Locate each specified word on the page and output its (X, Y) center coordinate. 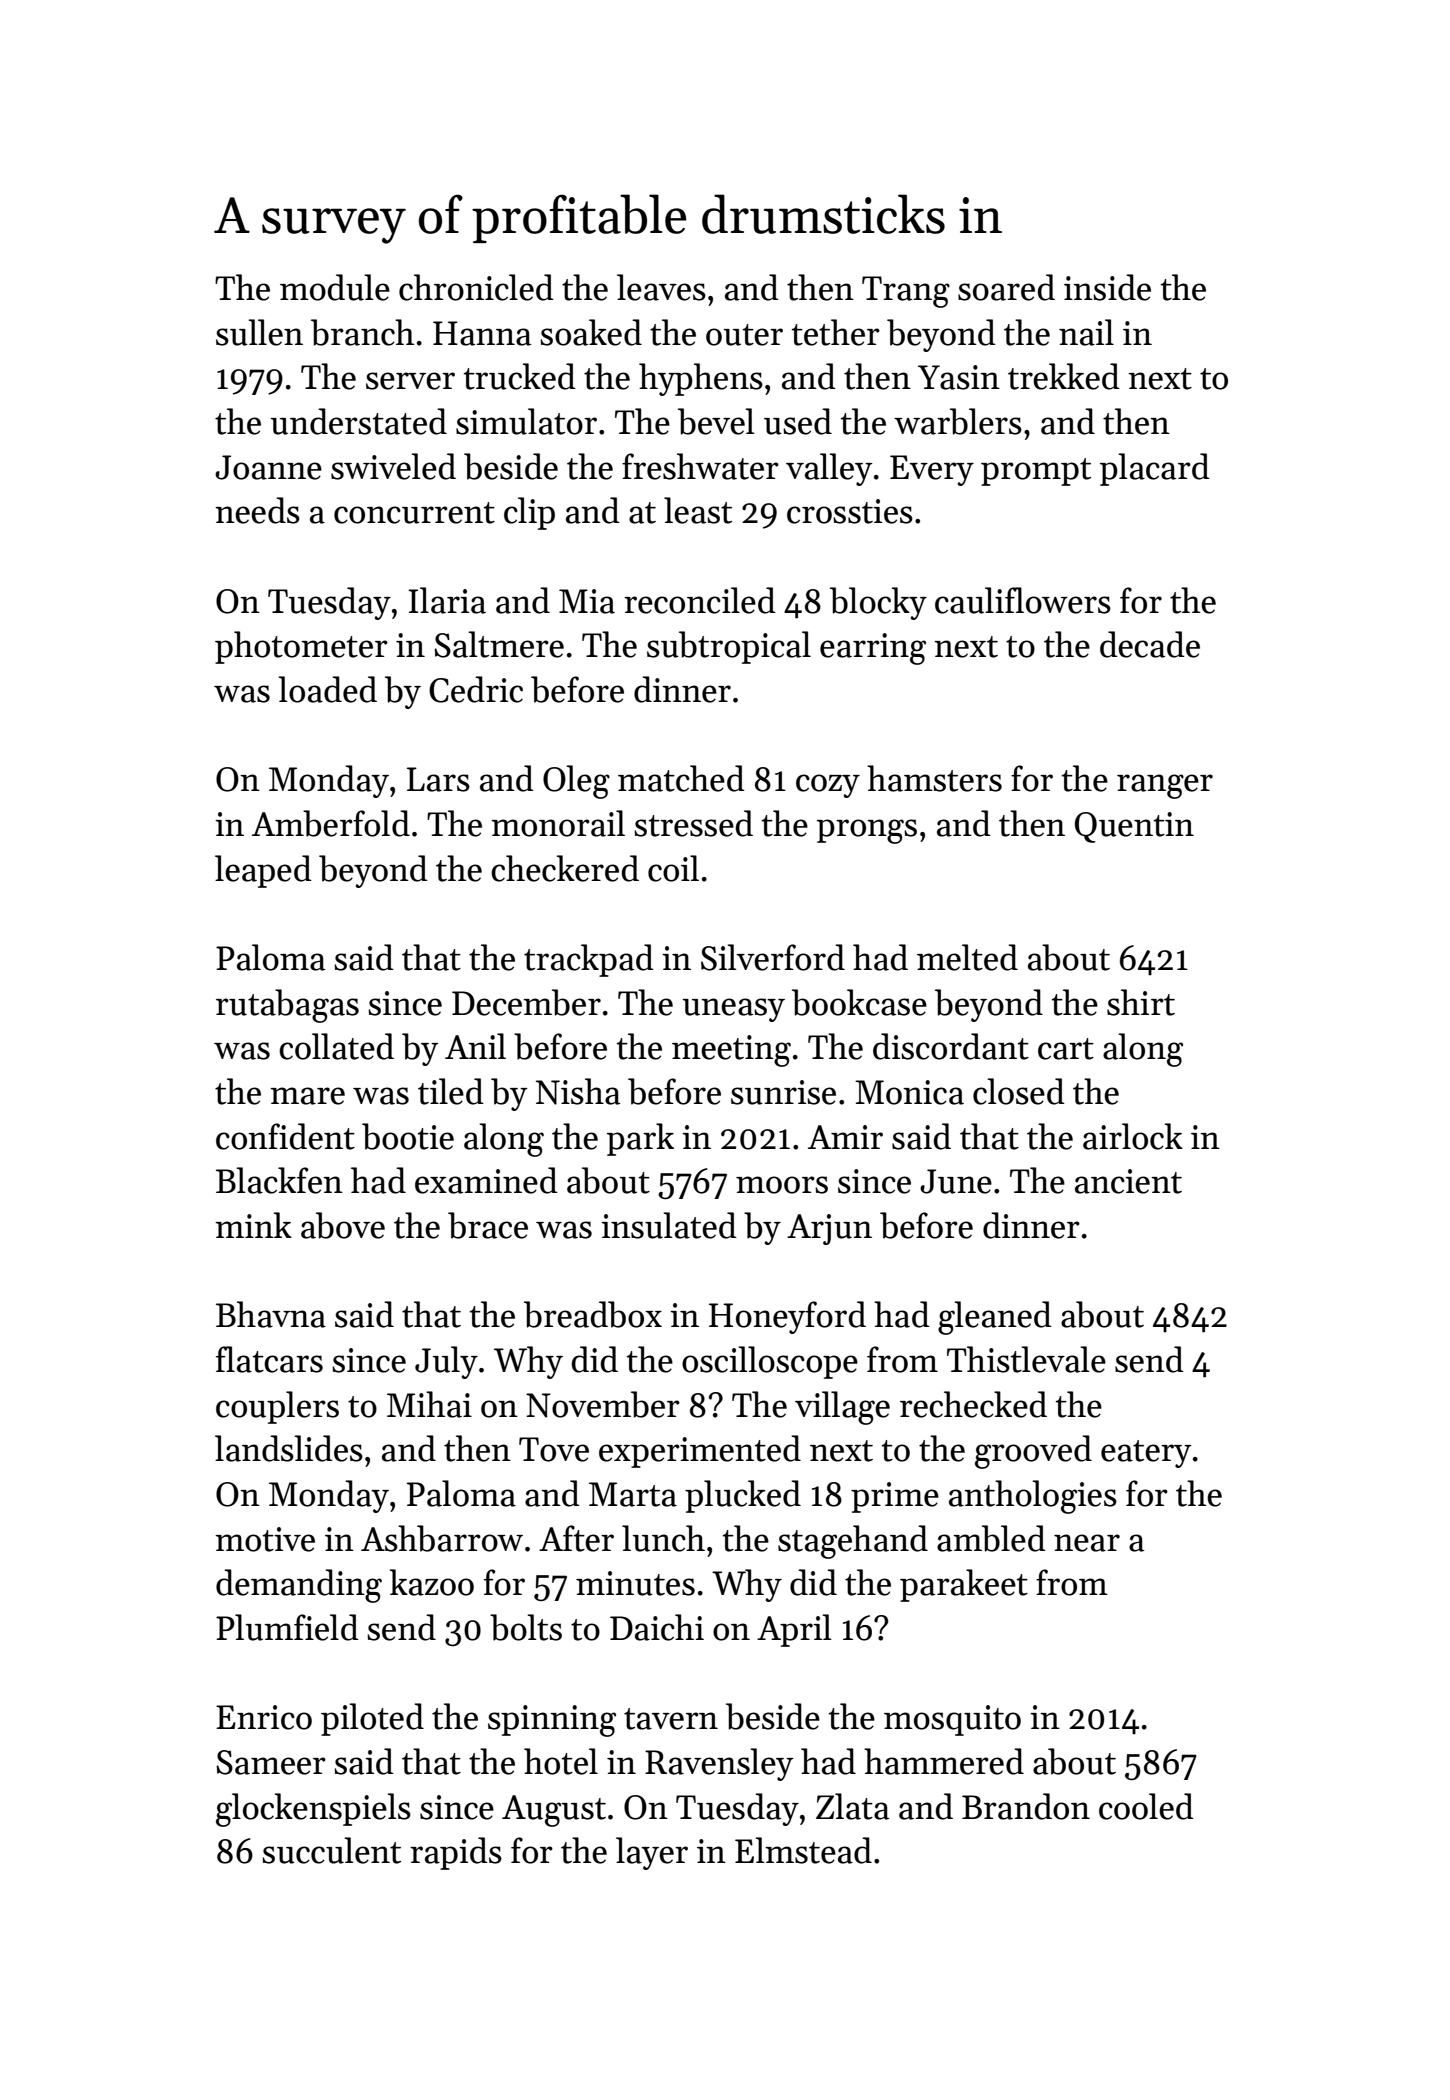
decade (1150, 644)
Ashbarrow (442, 1538)
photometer (301, 647)
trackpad (589, 960)
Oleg (576, 782)
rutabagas (287, 1006)
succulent (331, 1850)
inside (1107, 287)
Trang (906, 292)
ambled (991, 1538)
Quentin (1134, 827)
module (335, 287)
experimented (700, 1451)
